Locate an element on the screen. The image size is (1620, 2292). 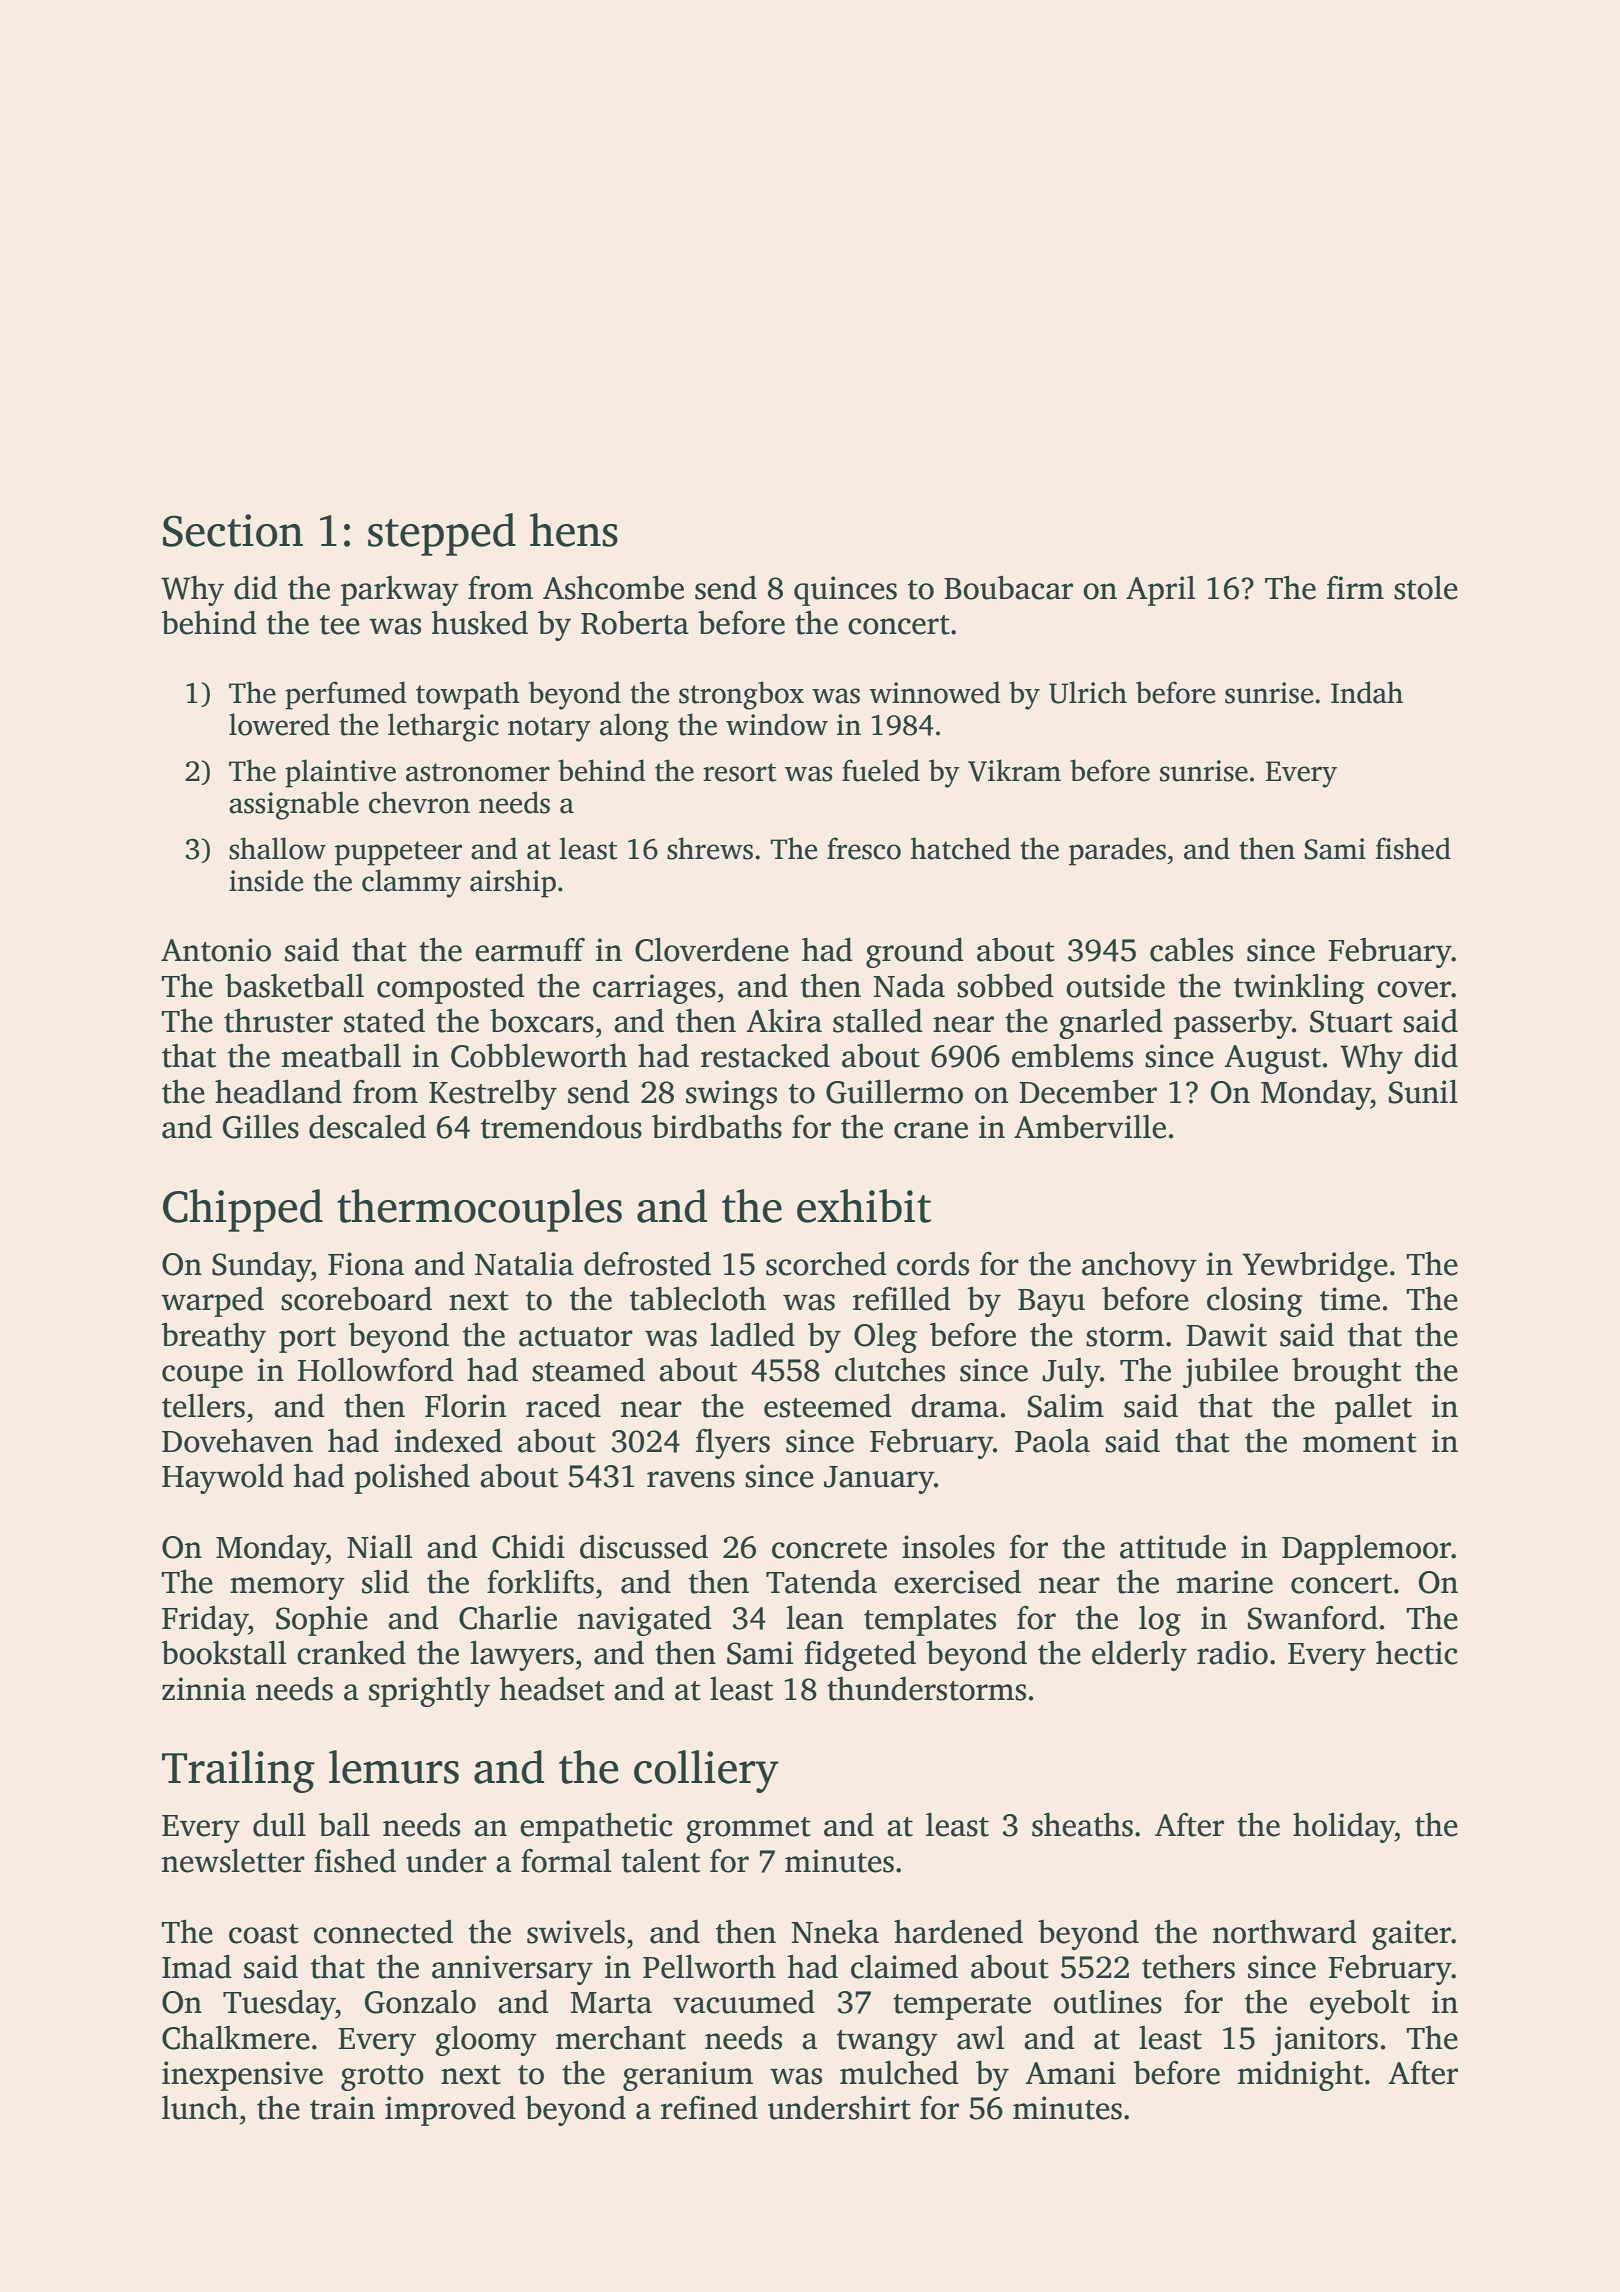
April is located at coordinates (1160, 591).
